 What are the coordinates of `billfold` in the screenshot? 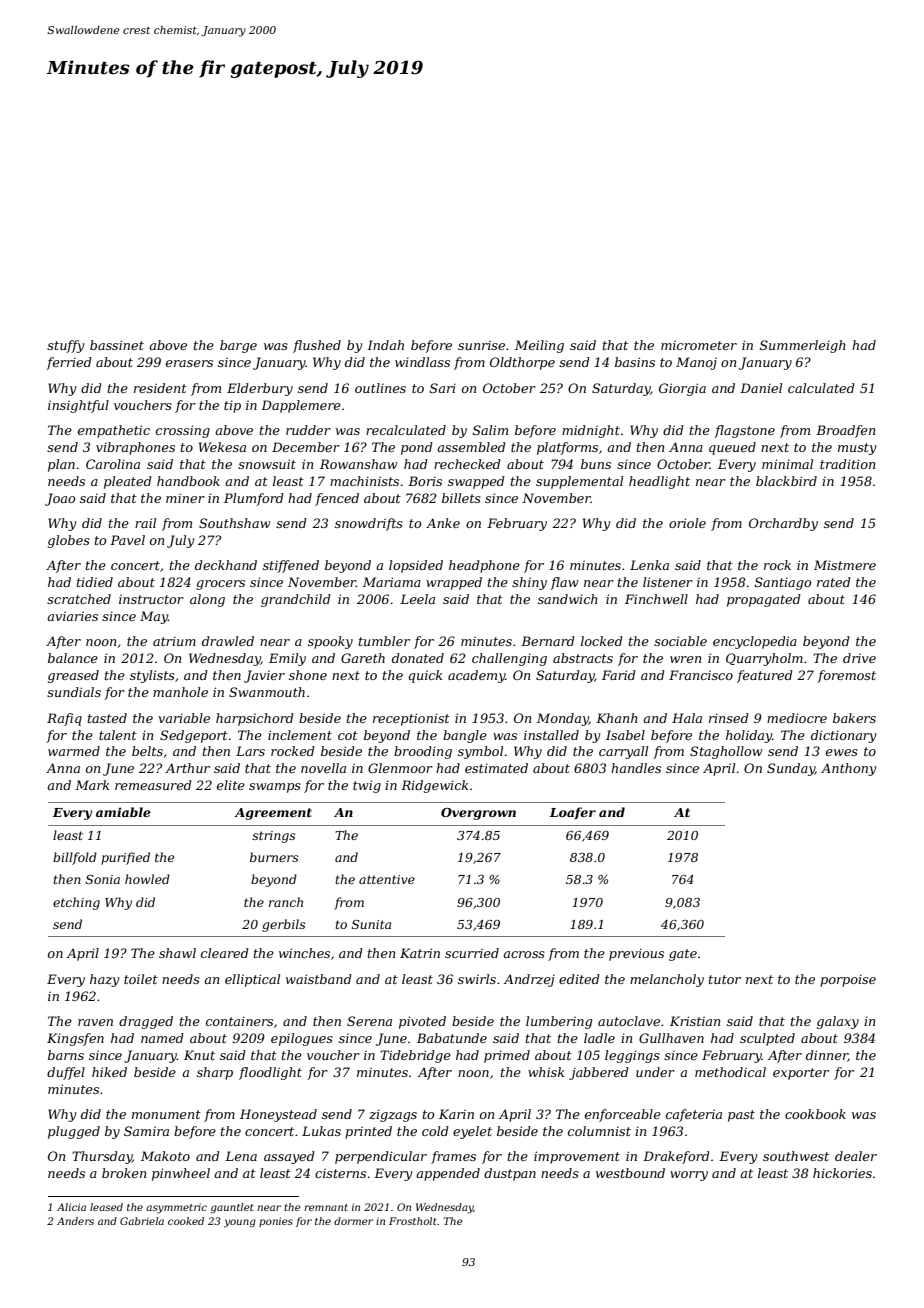 It's located at (75, 858).
